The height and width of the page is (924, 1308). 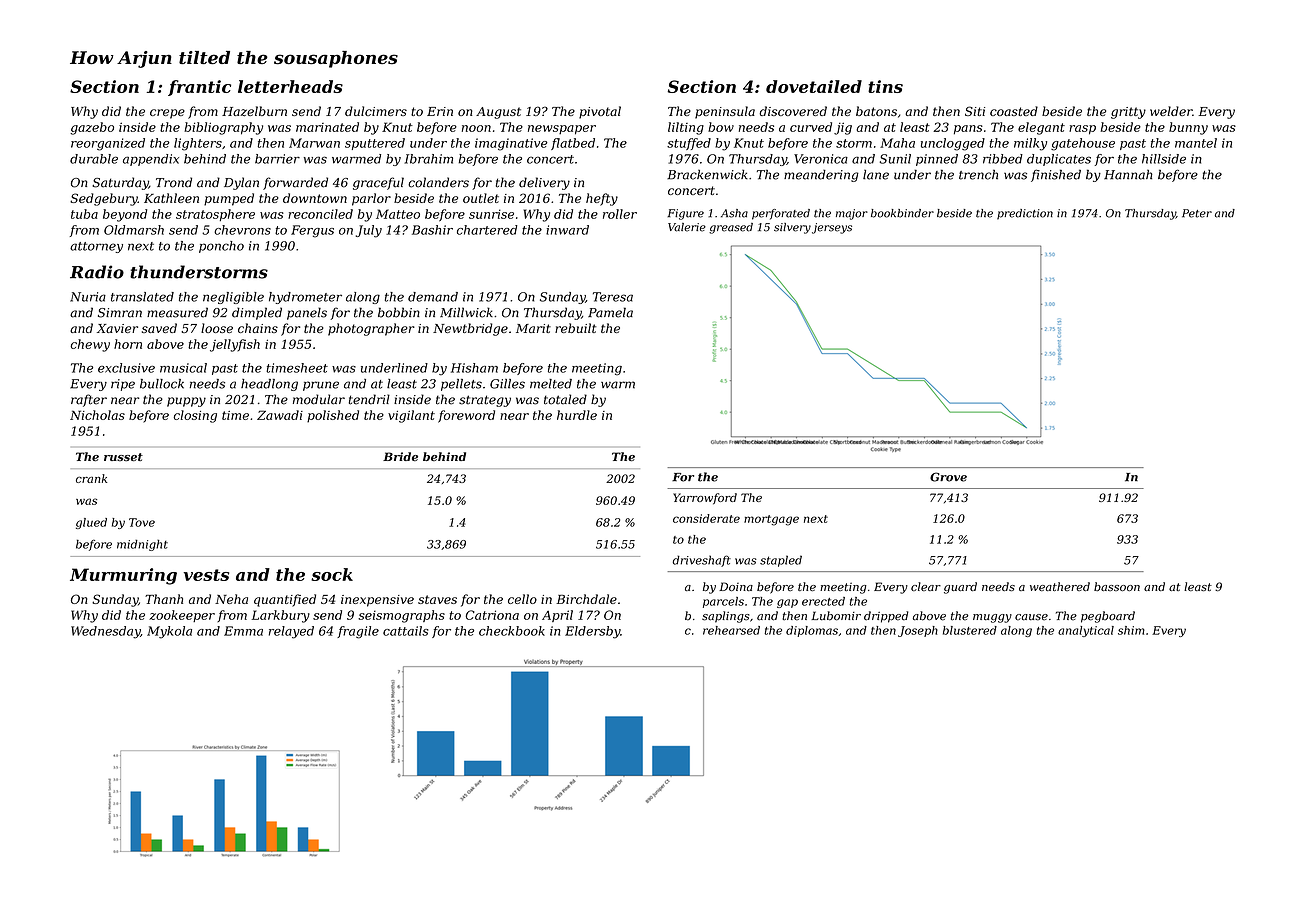 I want to click on vigilant, so click(x=411, y=416).
